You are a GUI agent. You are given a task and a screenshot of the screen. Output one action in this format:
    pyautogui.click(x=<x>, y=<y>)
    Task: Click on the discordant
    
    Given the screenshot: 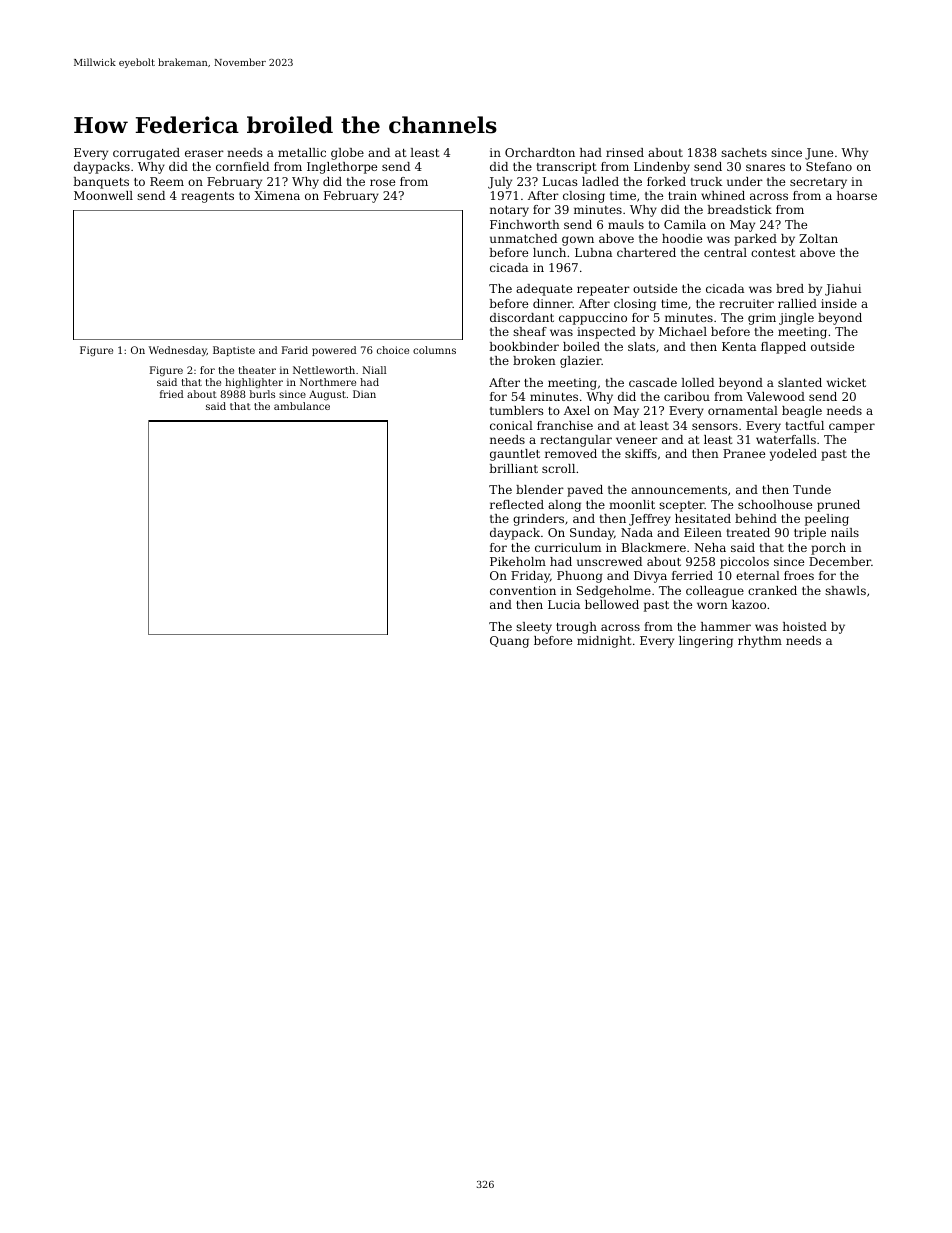 What is the action you would take?
    pyautogui.click(x=522, y=317)
